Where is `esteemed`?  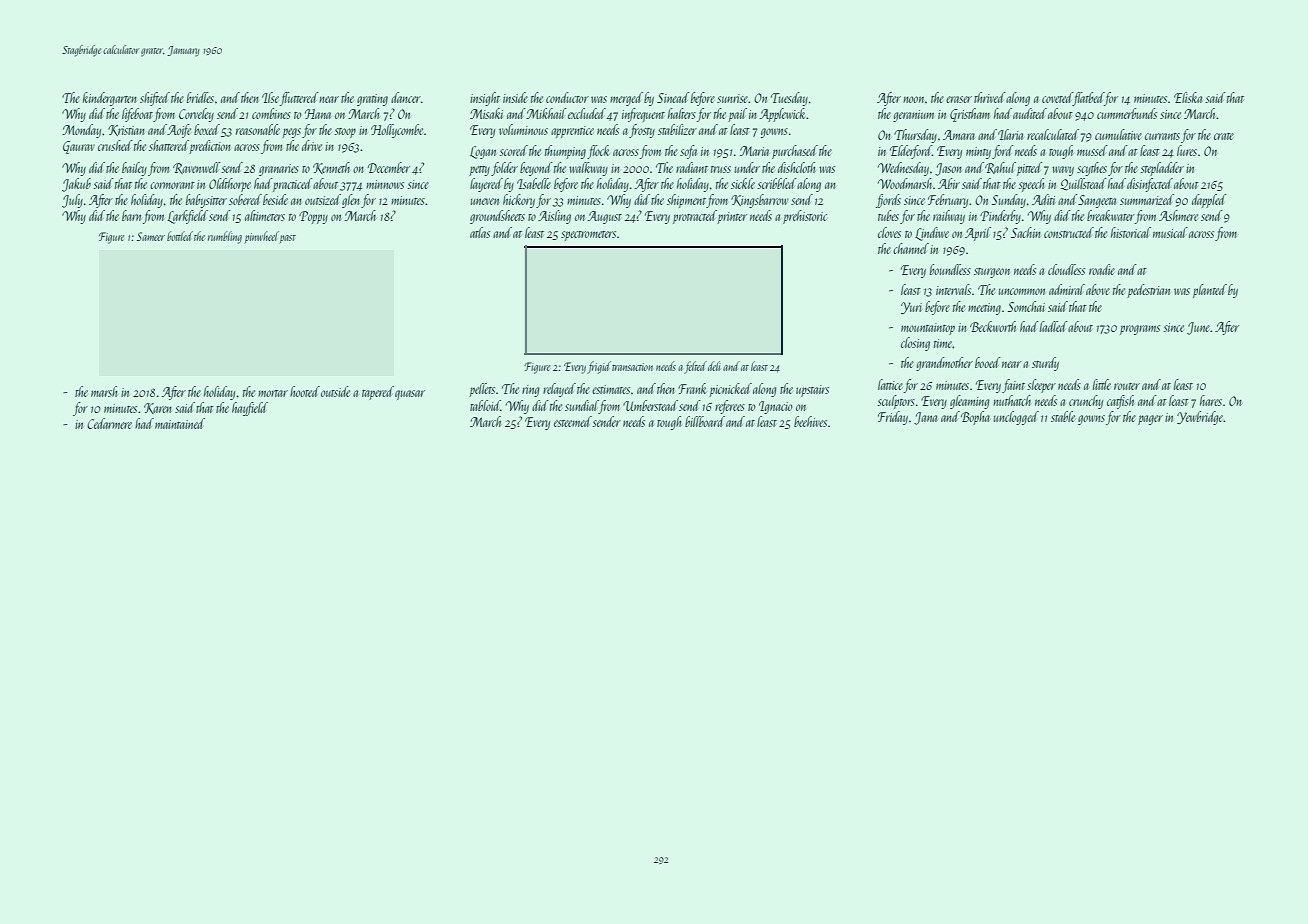 esteemed is located at coordinates (573, 421).
